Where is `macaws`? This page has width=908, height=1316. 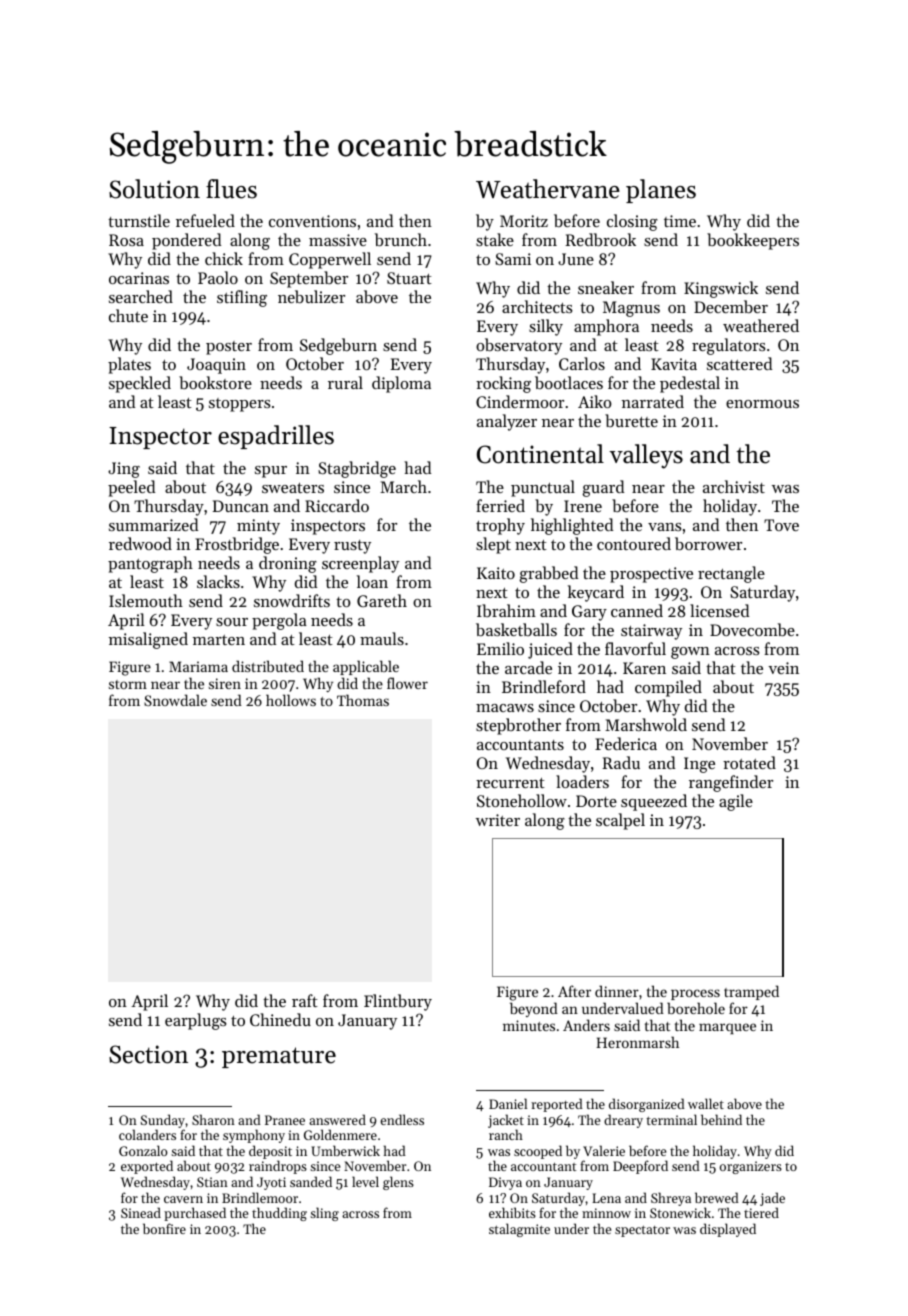 macaws is located at coordinates (505, 708).
